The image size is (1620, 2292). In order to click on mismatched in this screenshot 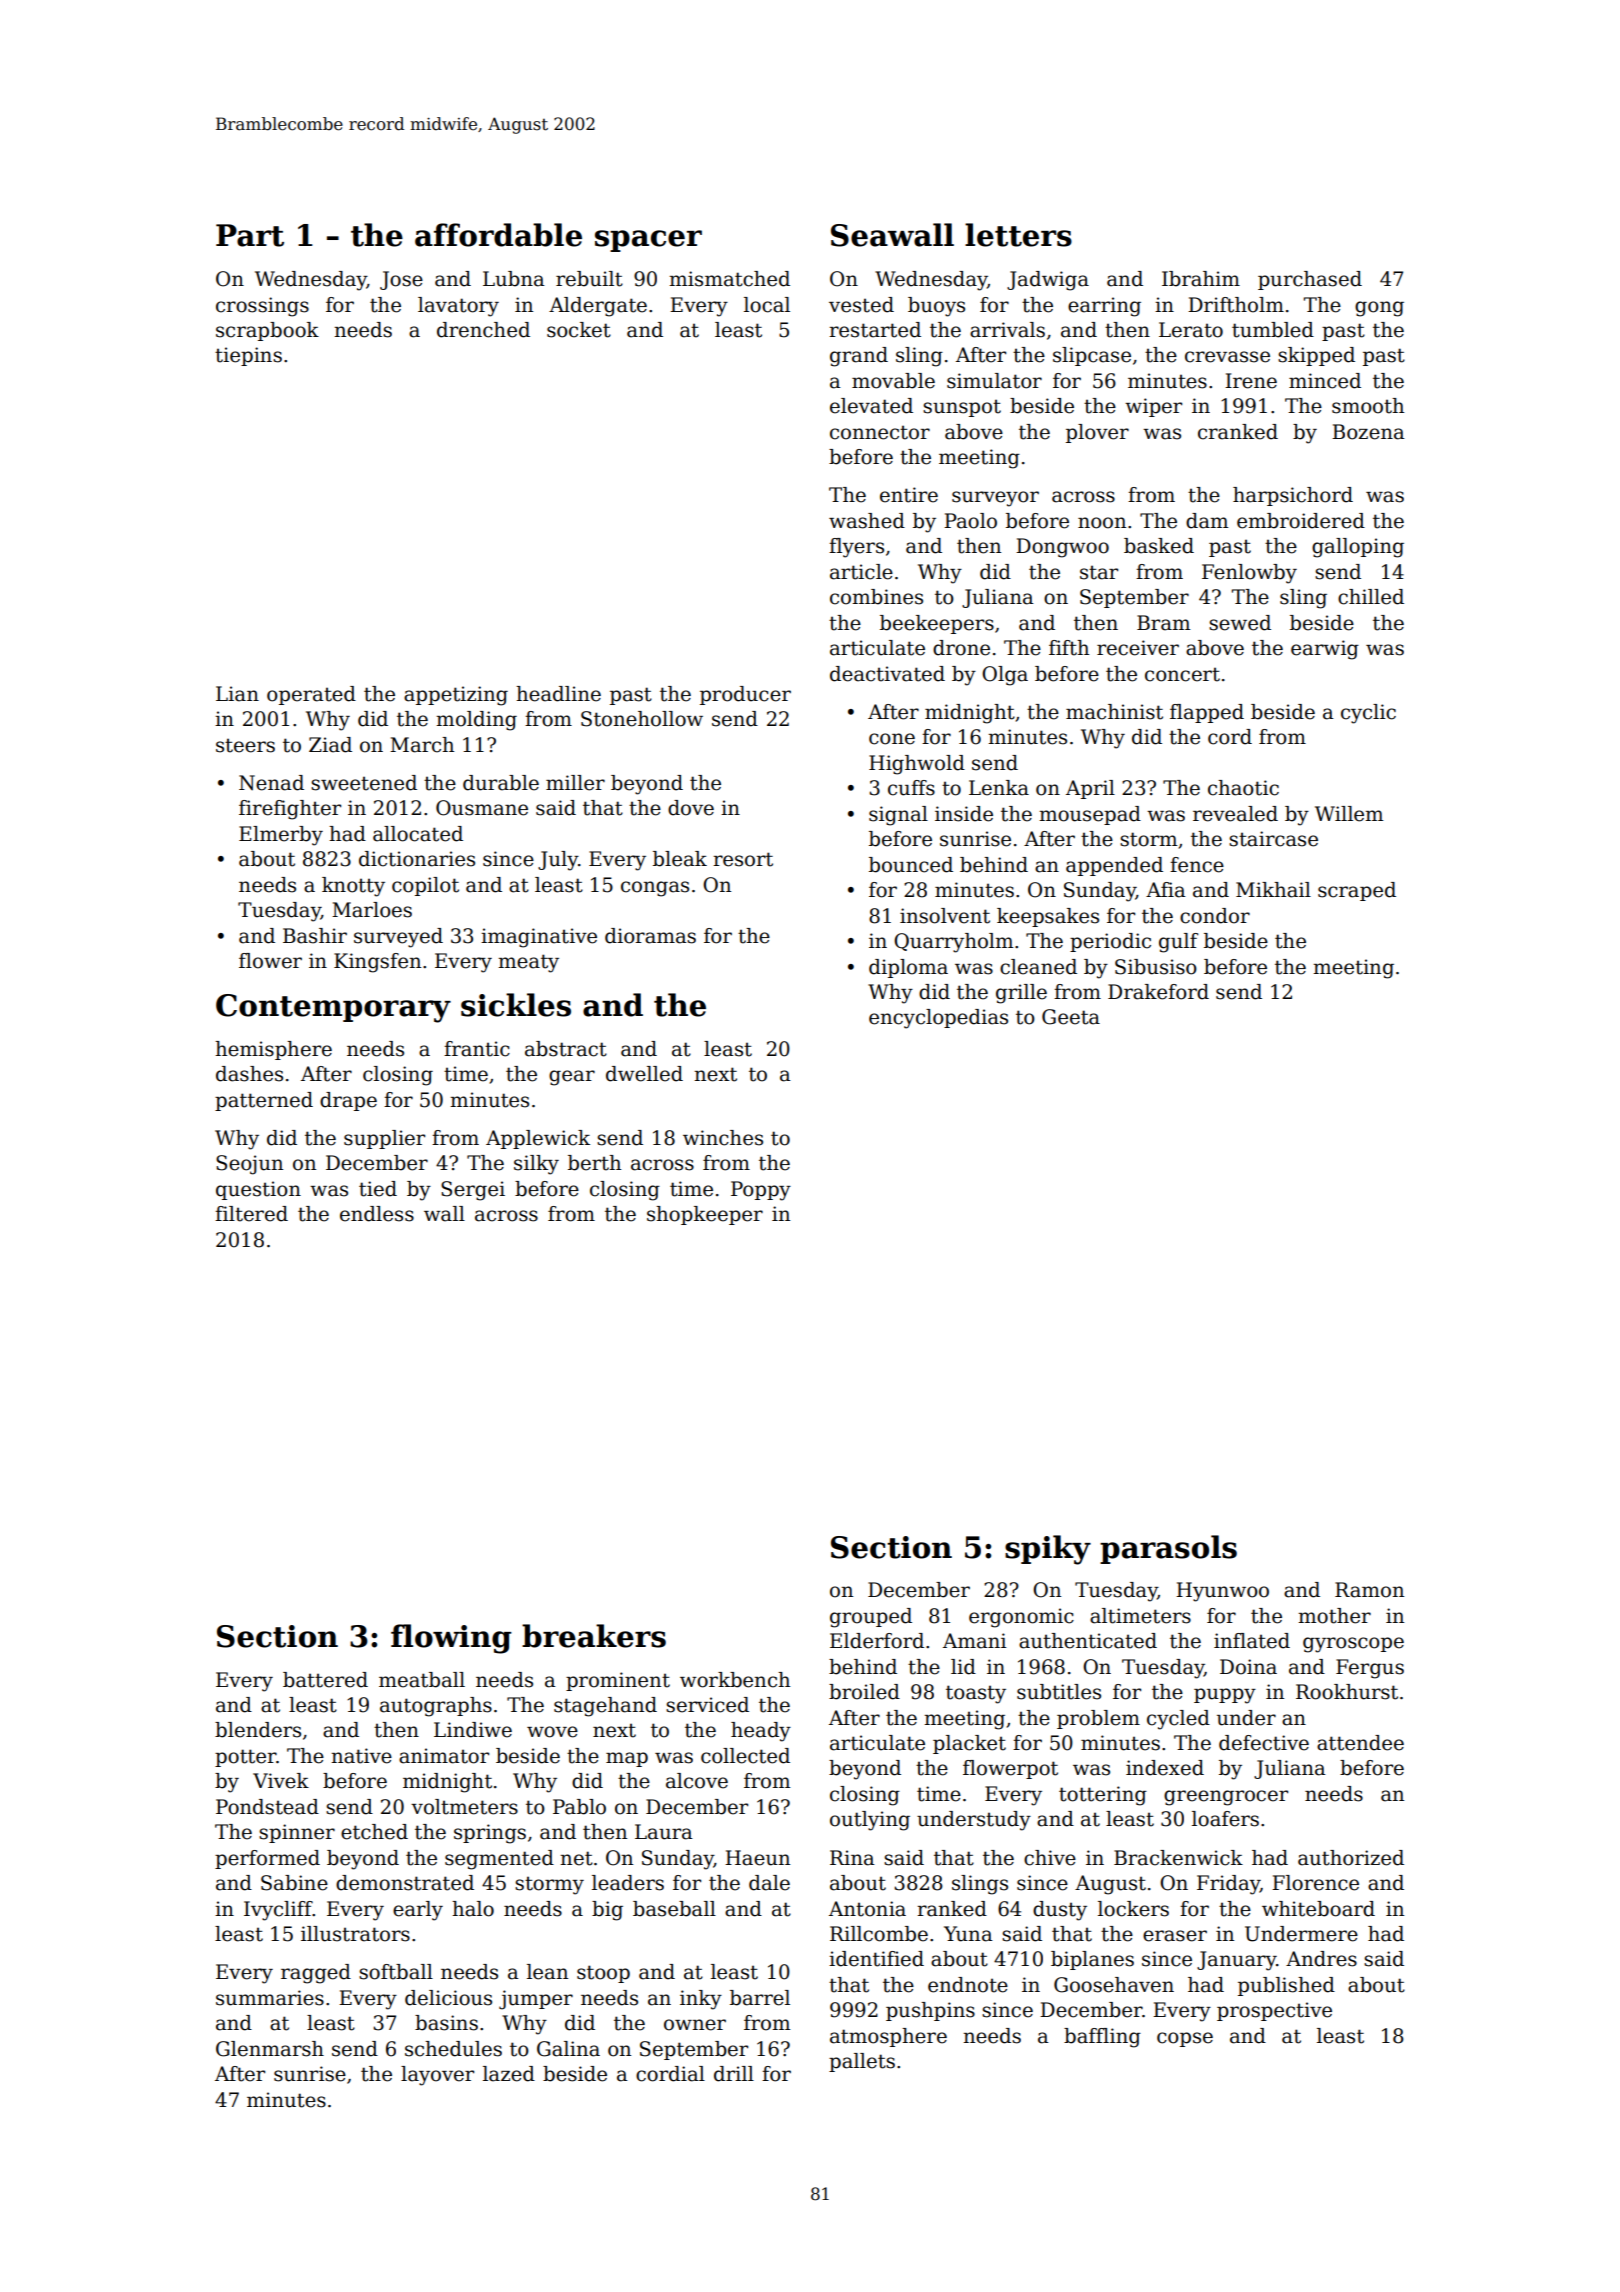, I will do `click(729, 279)`.
